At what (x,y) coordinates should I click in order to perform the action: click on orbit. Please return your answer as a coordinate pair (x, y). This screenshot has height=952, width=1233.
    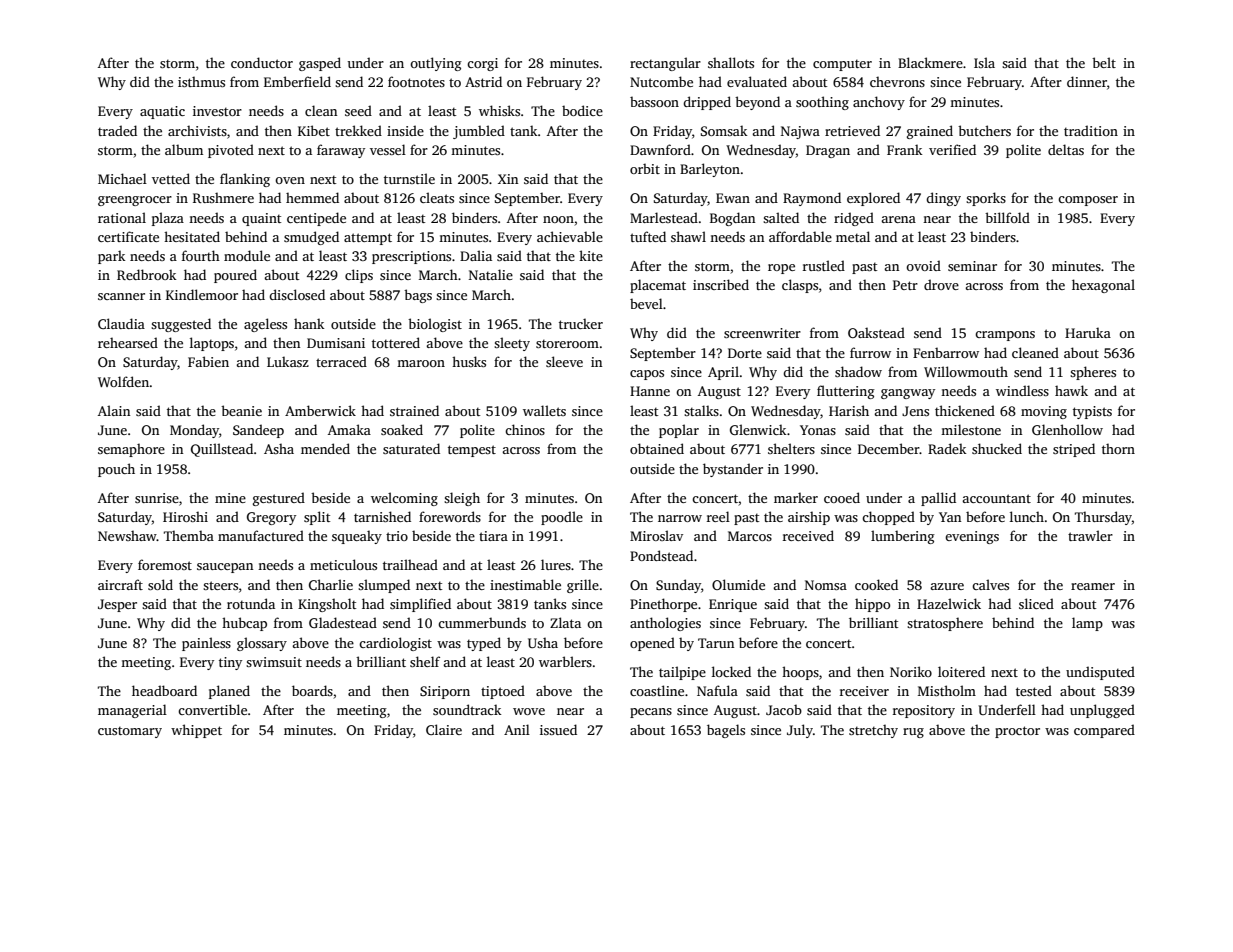
    Looking at the image, I should click on (645, 168).
